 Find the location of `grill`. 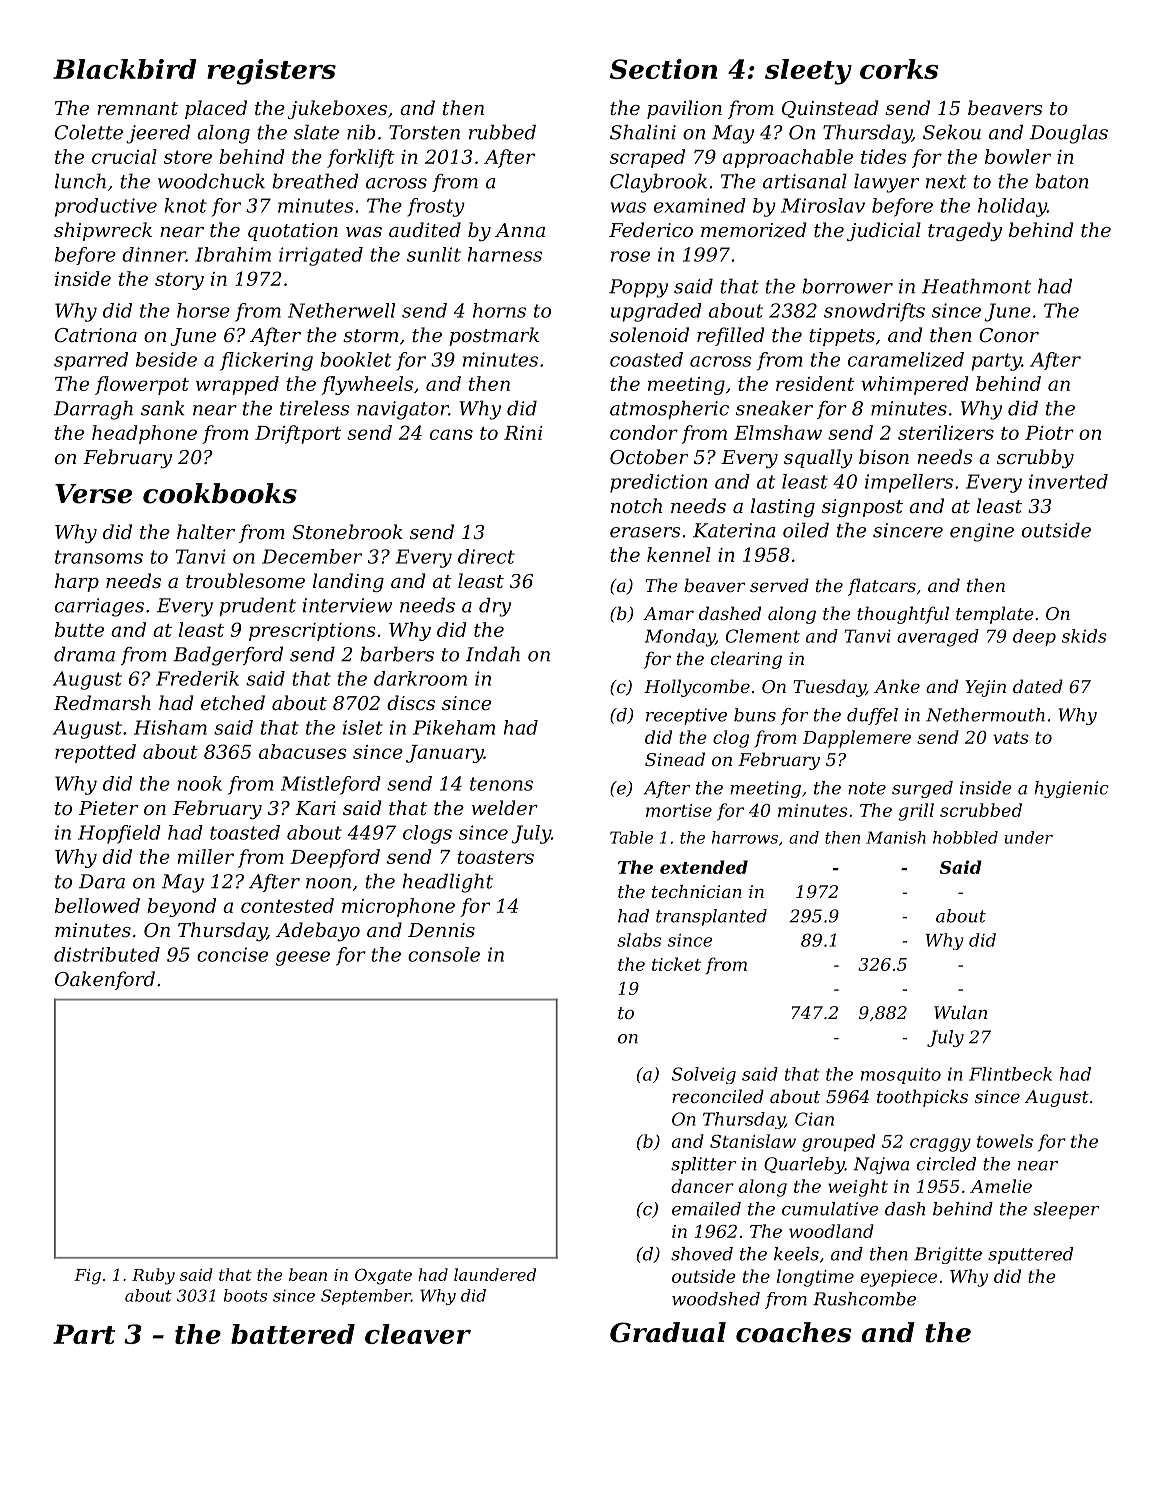

grill is located at coordinates (916, 812).
